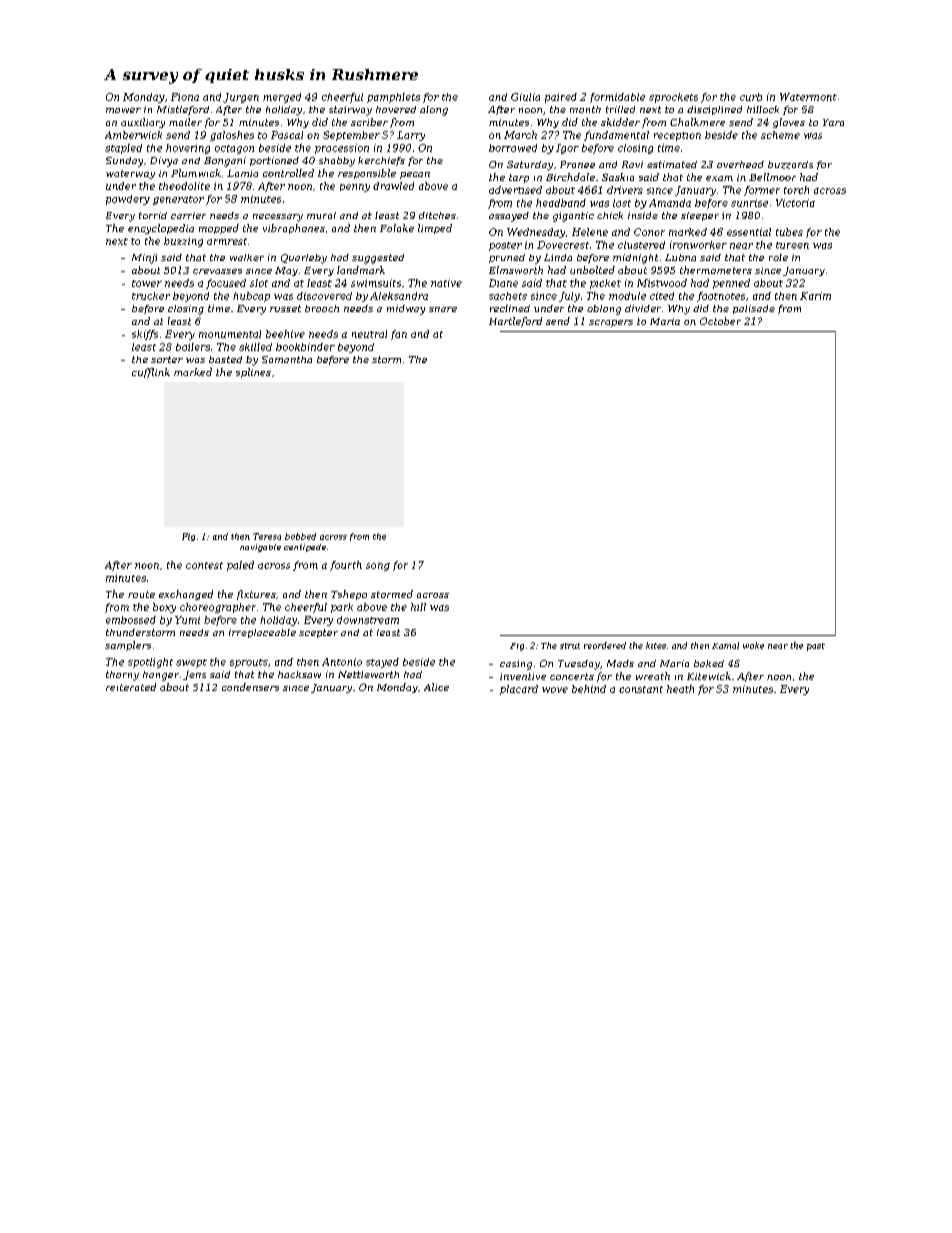 Image resolution: width=952 pixels, height=1233 pixels. What do you see at coordinates (611, 323) in the document?
I see `scrapers` at bounding box center [611, 323].
